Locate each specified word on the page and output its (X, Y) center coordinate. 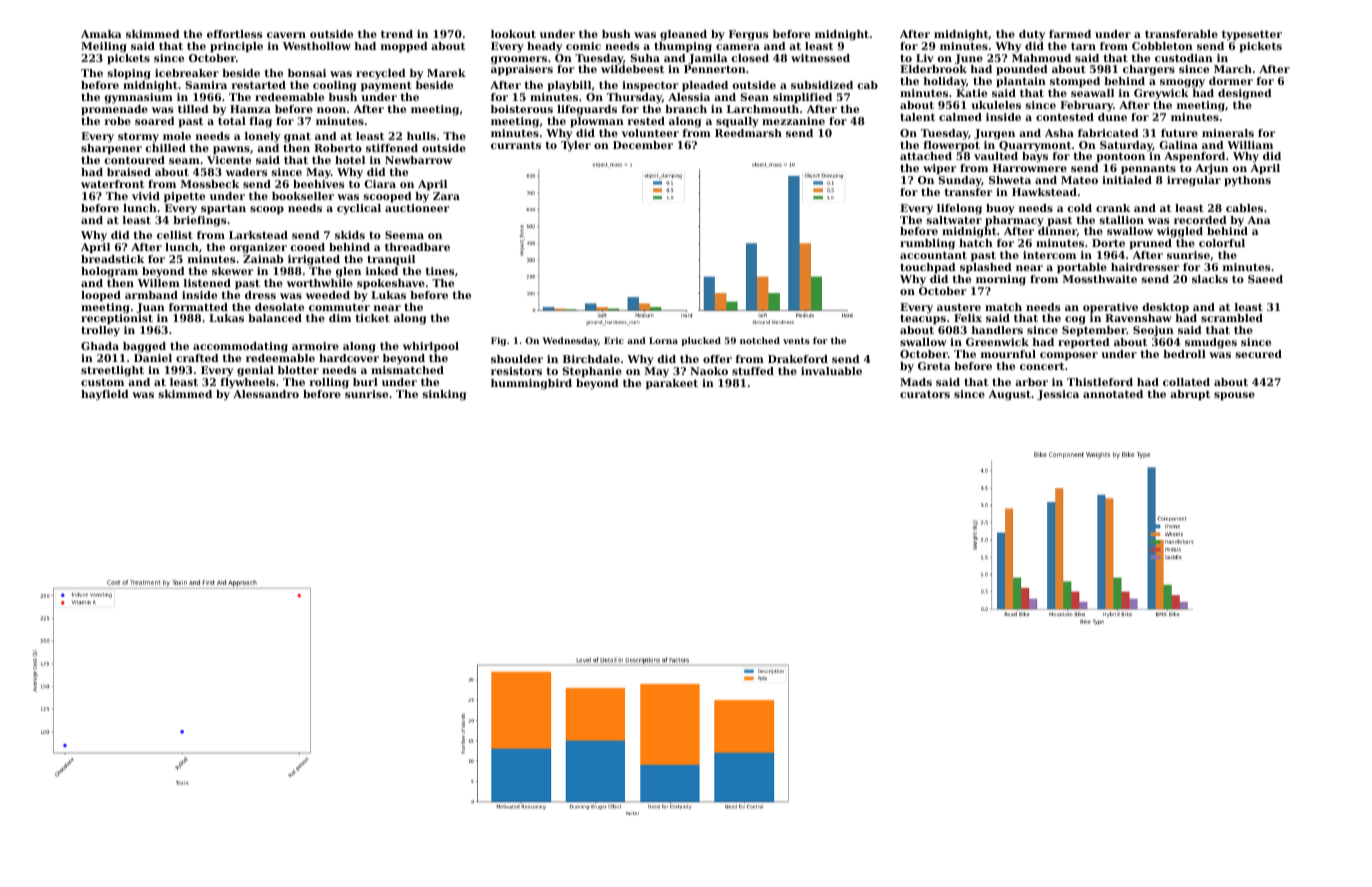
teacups (923, 319)
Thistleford (1100, 382)
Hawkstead (1044, 192)
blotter (298, 370)
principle (236, 47)
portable (1082, 268)
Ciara (380, 184)
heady (544, 47)
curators (925, 394)
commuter (339, 307)
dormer (1231, 81)
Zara (446, 196)
